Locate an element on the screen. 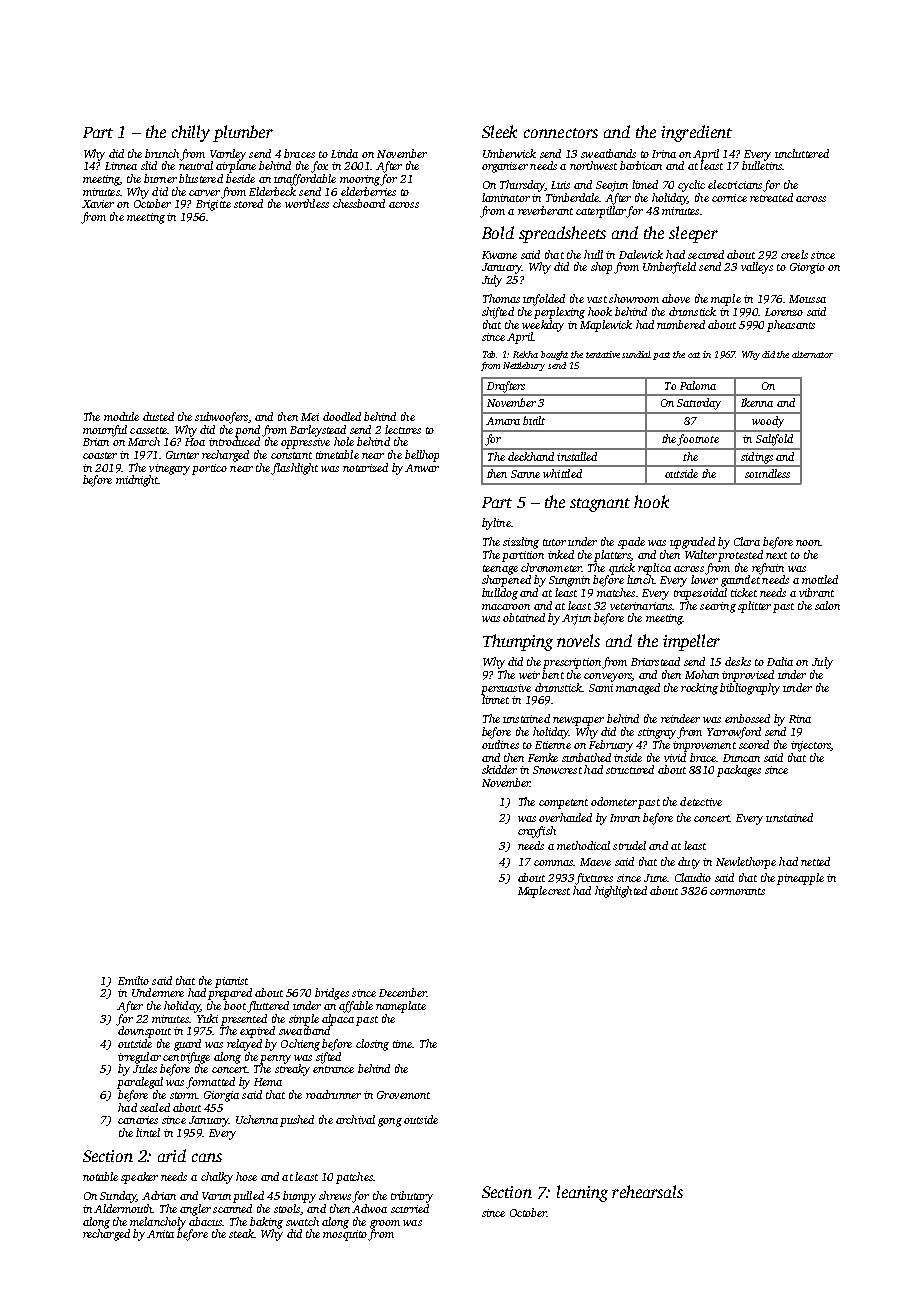 The height and width of the screenshot is (1308, 924). Anita is located at coordinates (160, 1234).
